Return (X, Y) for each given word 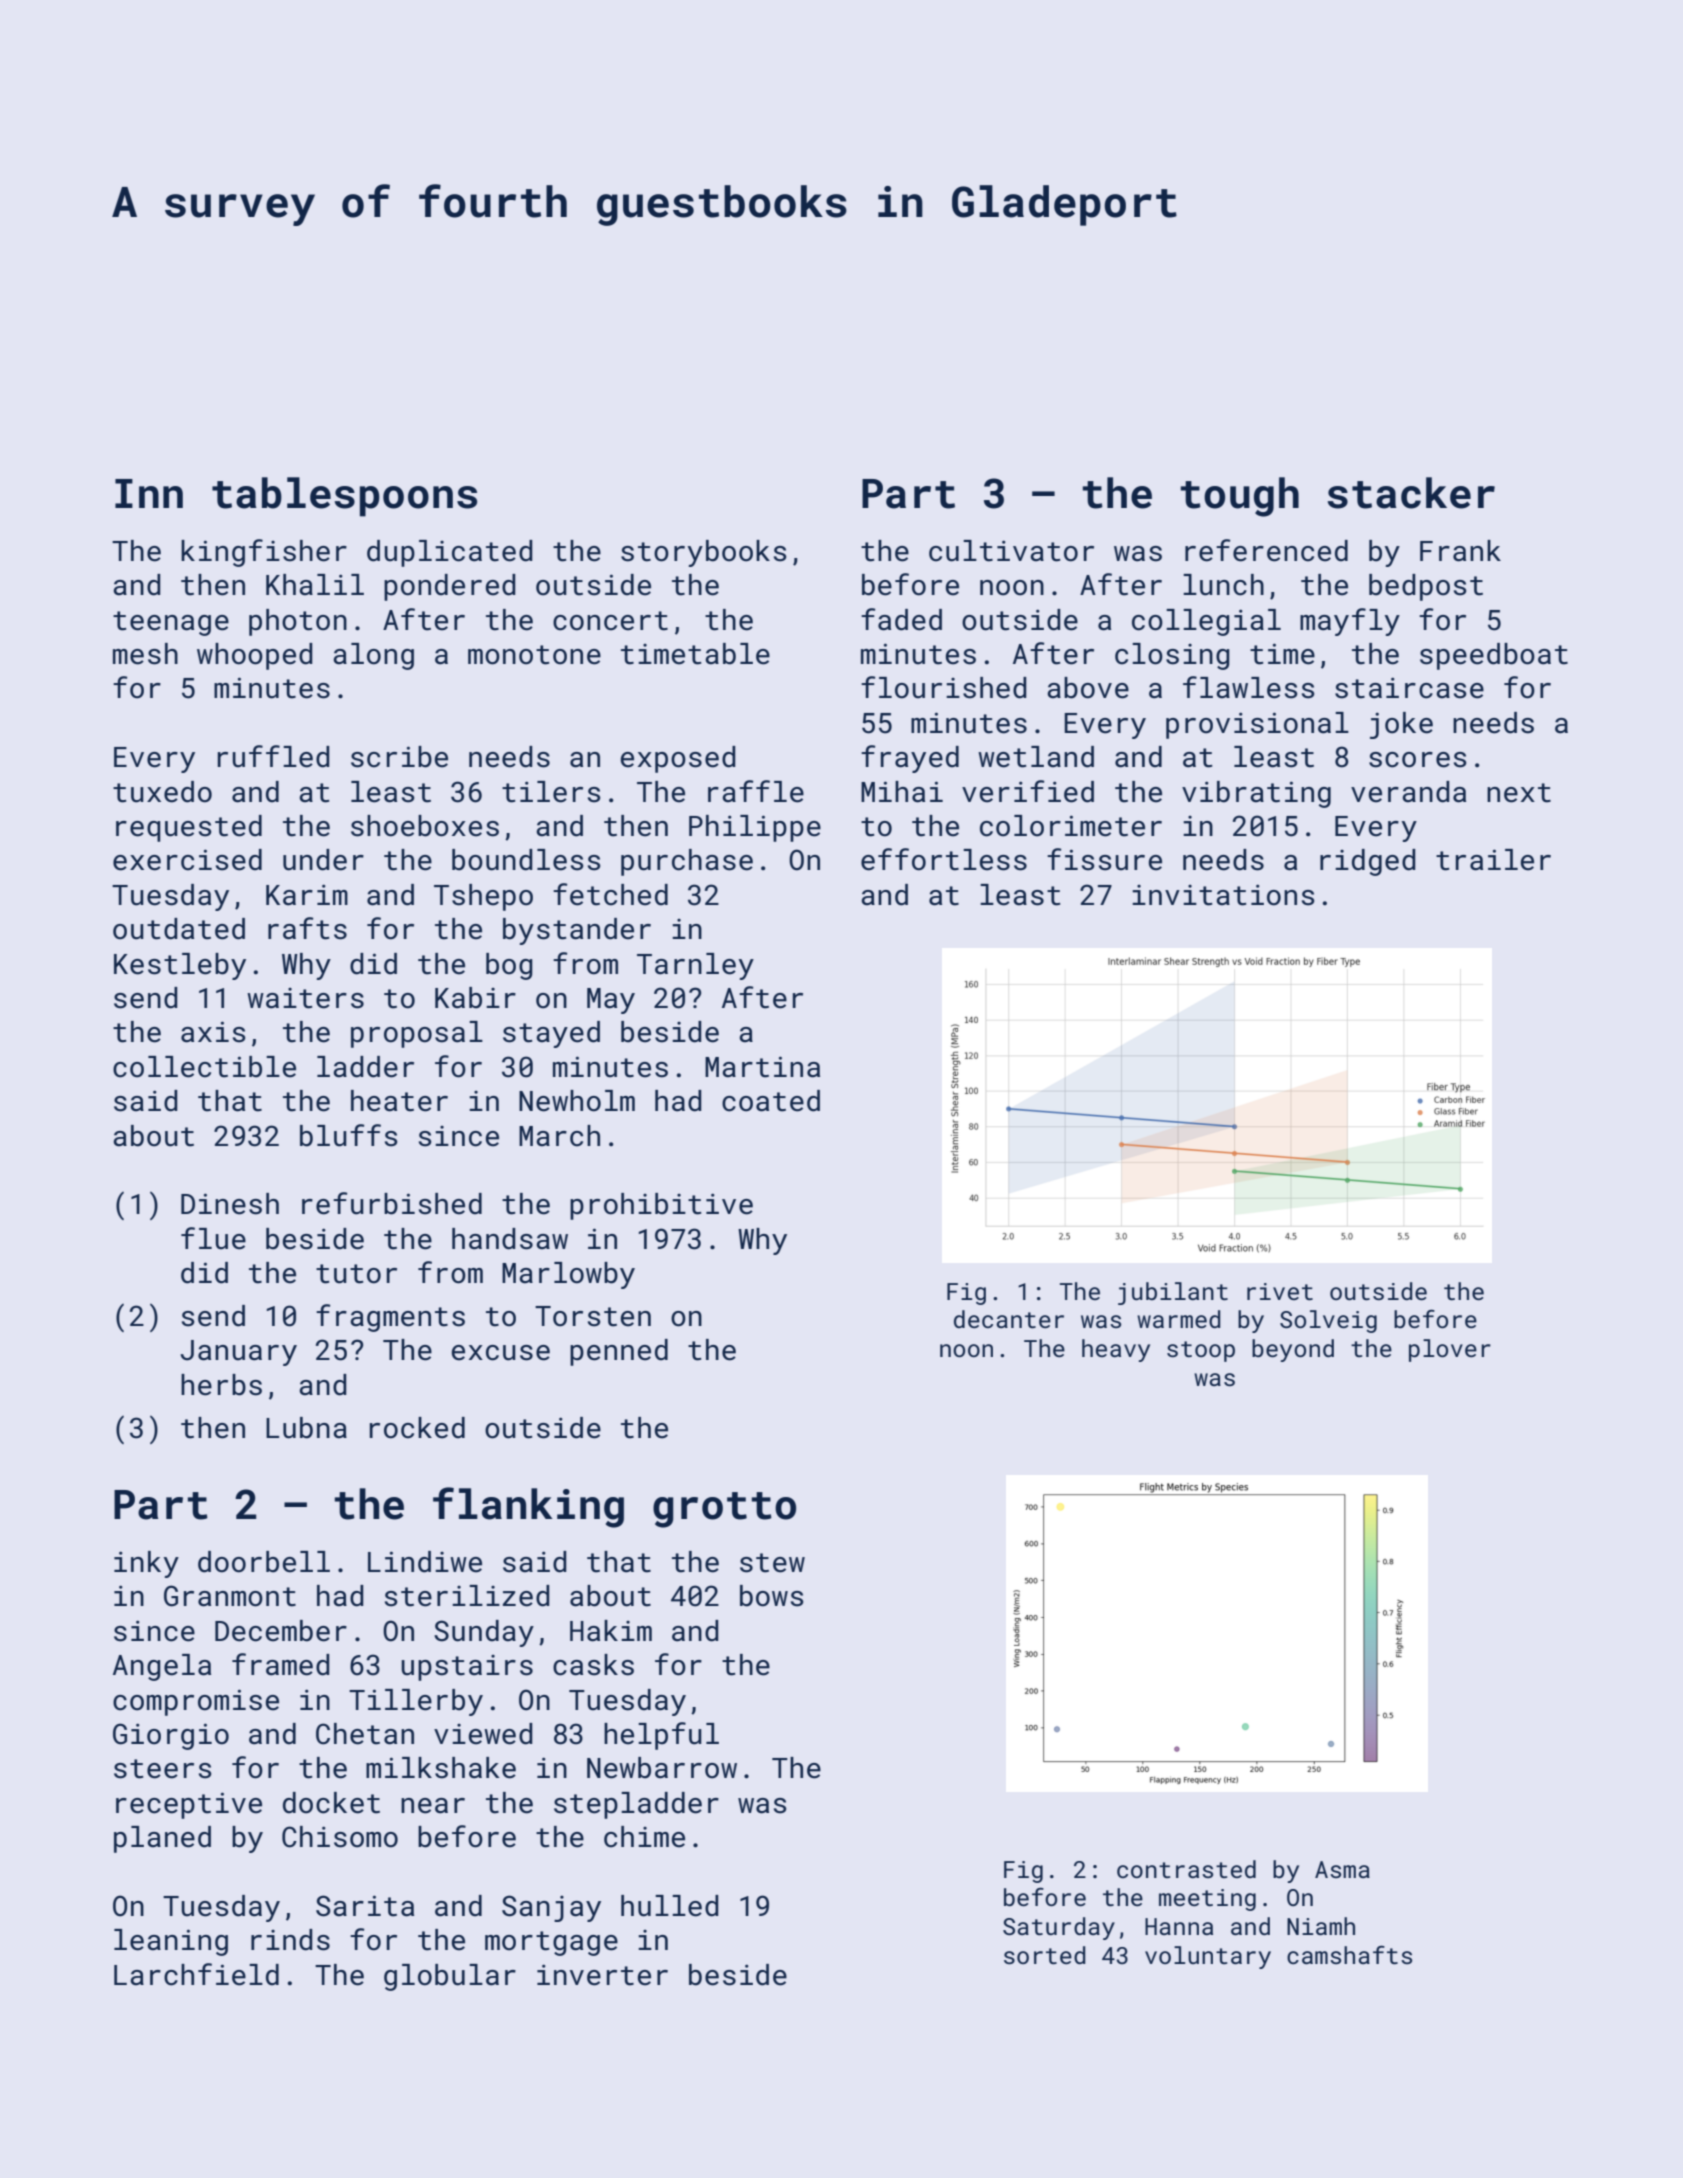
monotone (534, 655)
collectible (204, 1067)
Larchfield (196, 1974)
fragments (390, 1318)
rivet (1280, 1291)
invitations (1223, 895)
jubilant (1173, 1293)
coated (771, 1101)
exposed (678, 759)
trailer (1493, 860)
